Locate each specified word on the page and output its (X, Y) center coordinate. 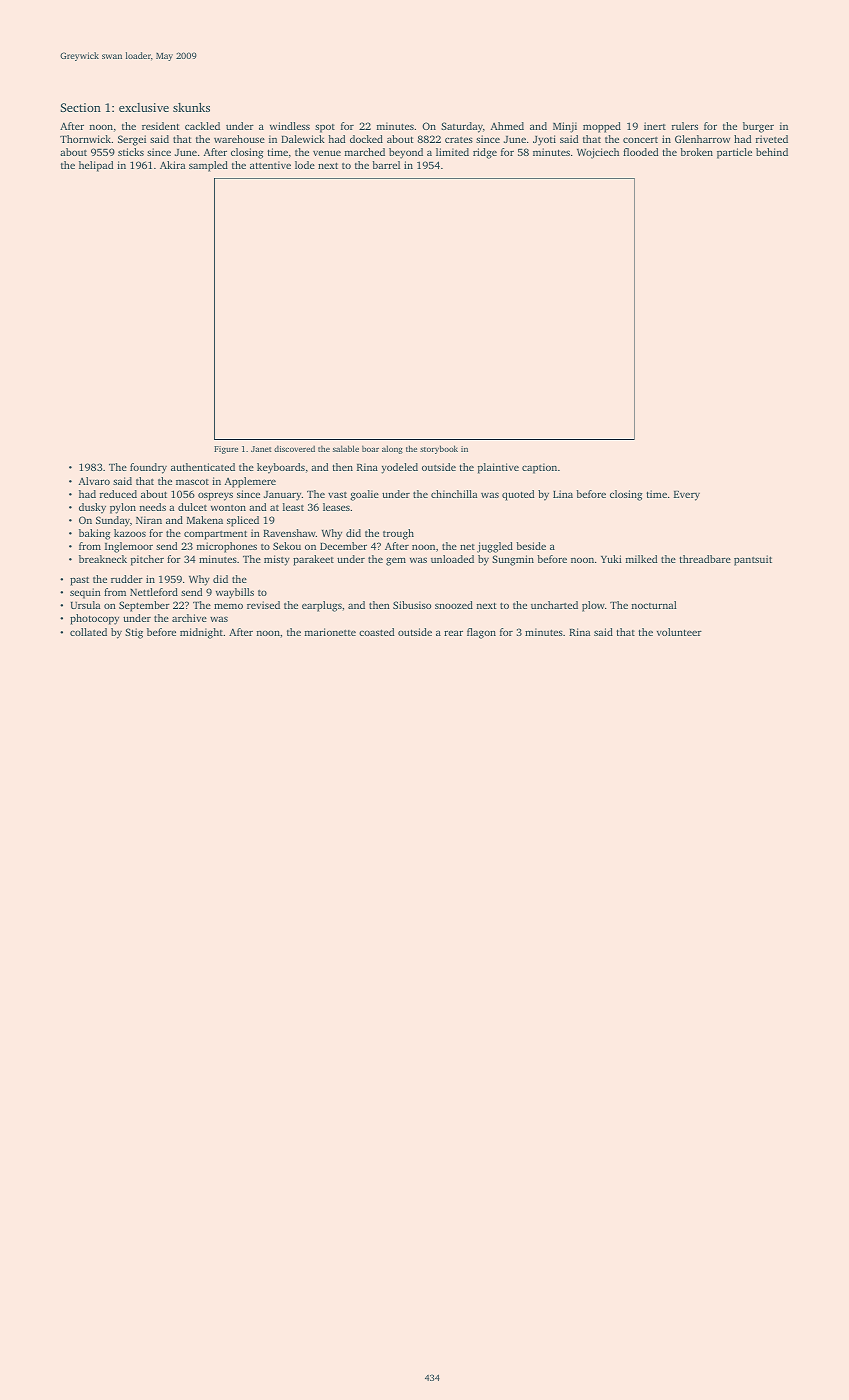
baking (94, 534)
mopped (602, 127)
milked (641, 559)
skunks (191, 107)
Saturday (462, 127)
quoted (518, 495)
